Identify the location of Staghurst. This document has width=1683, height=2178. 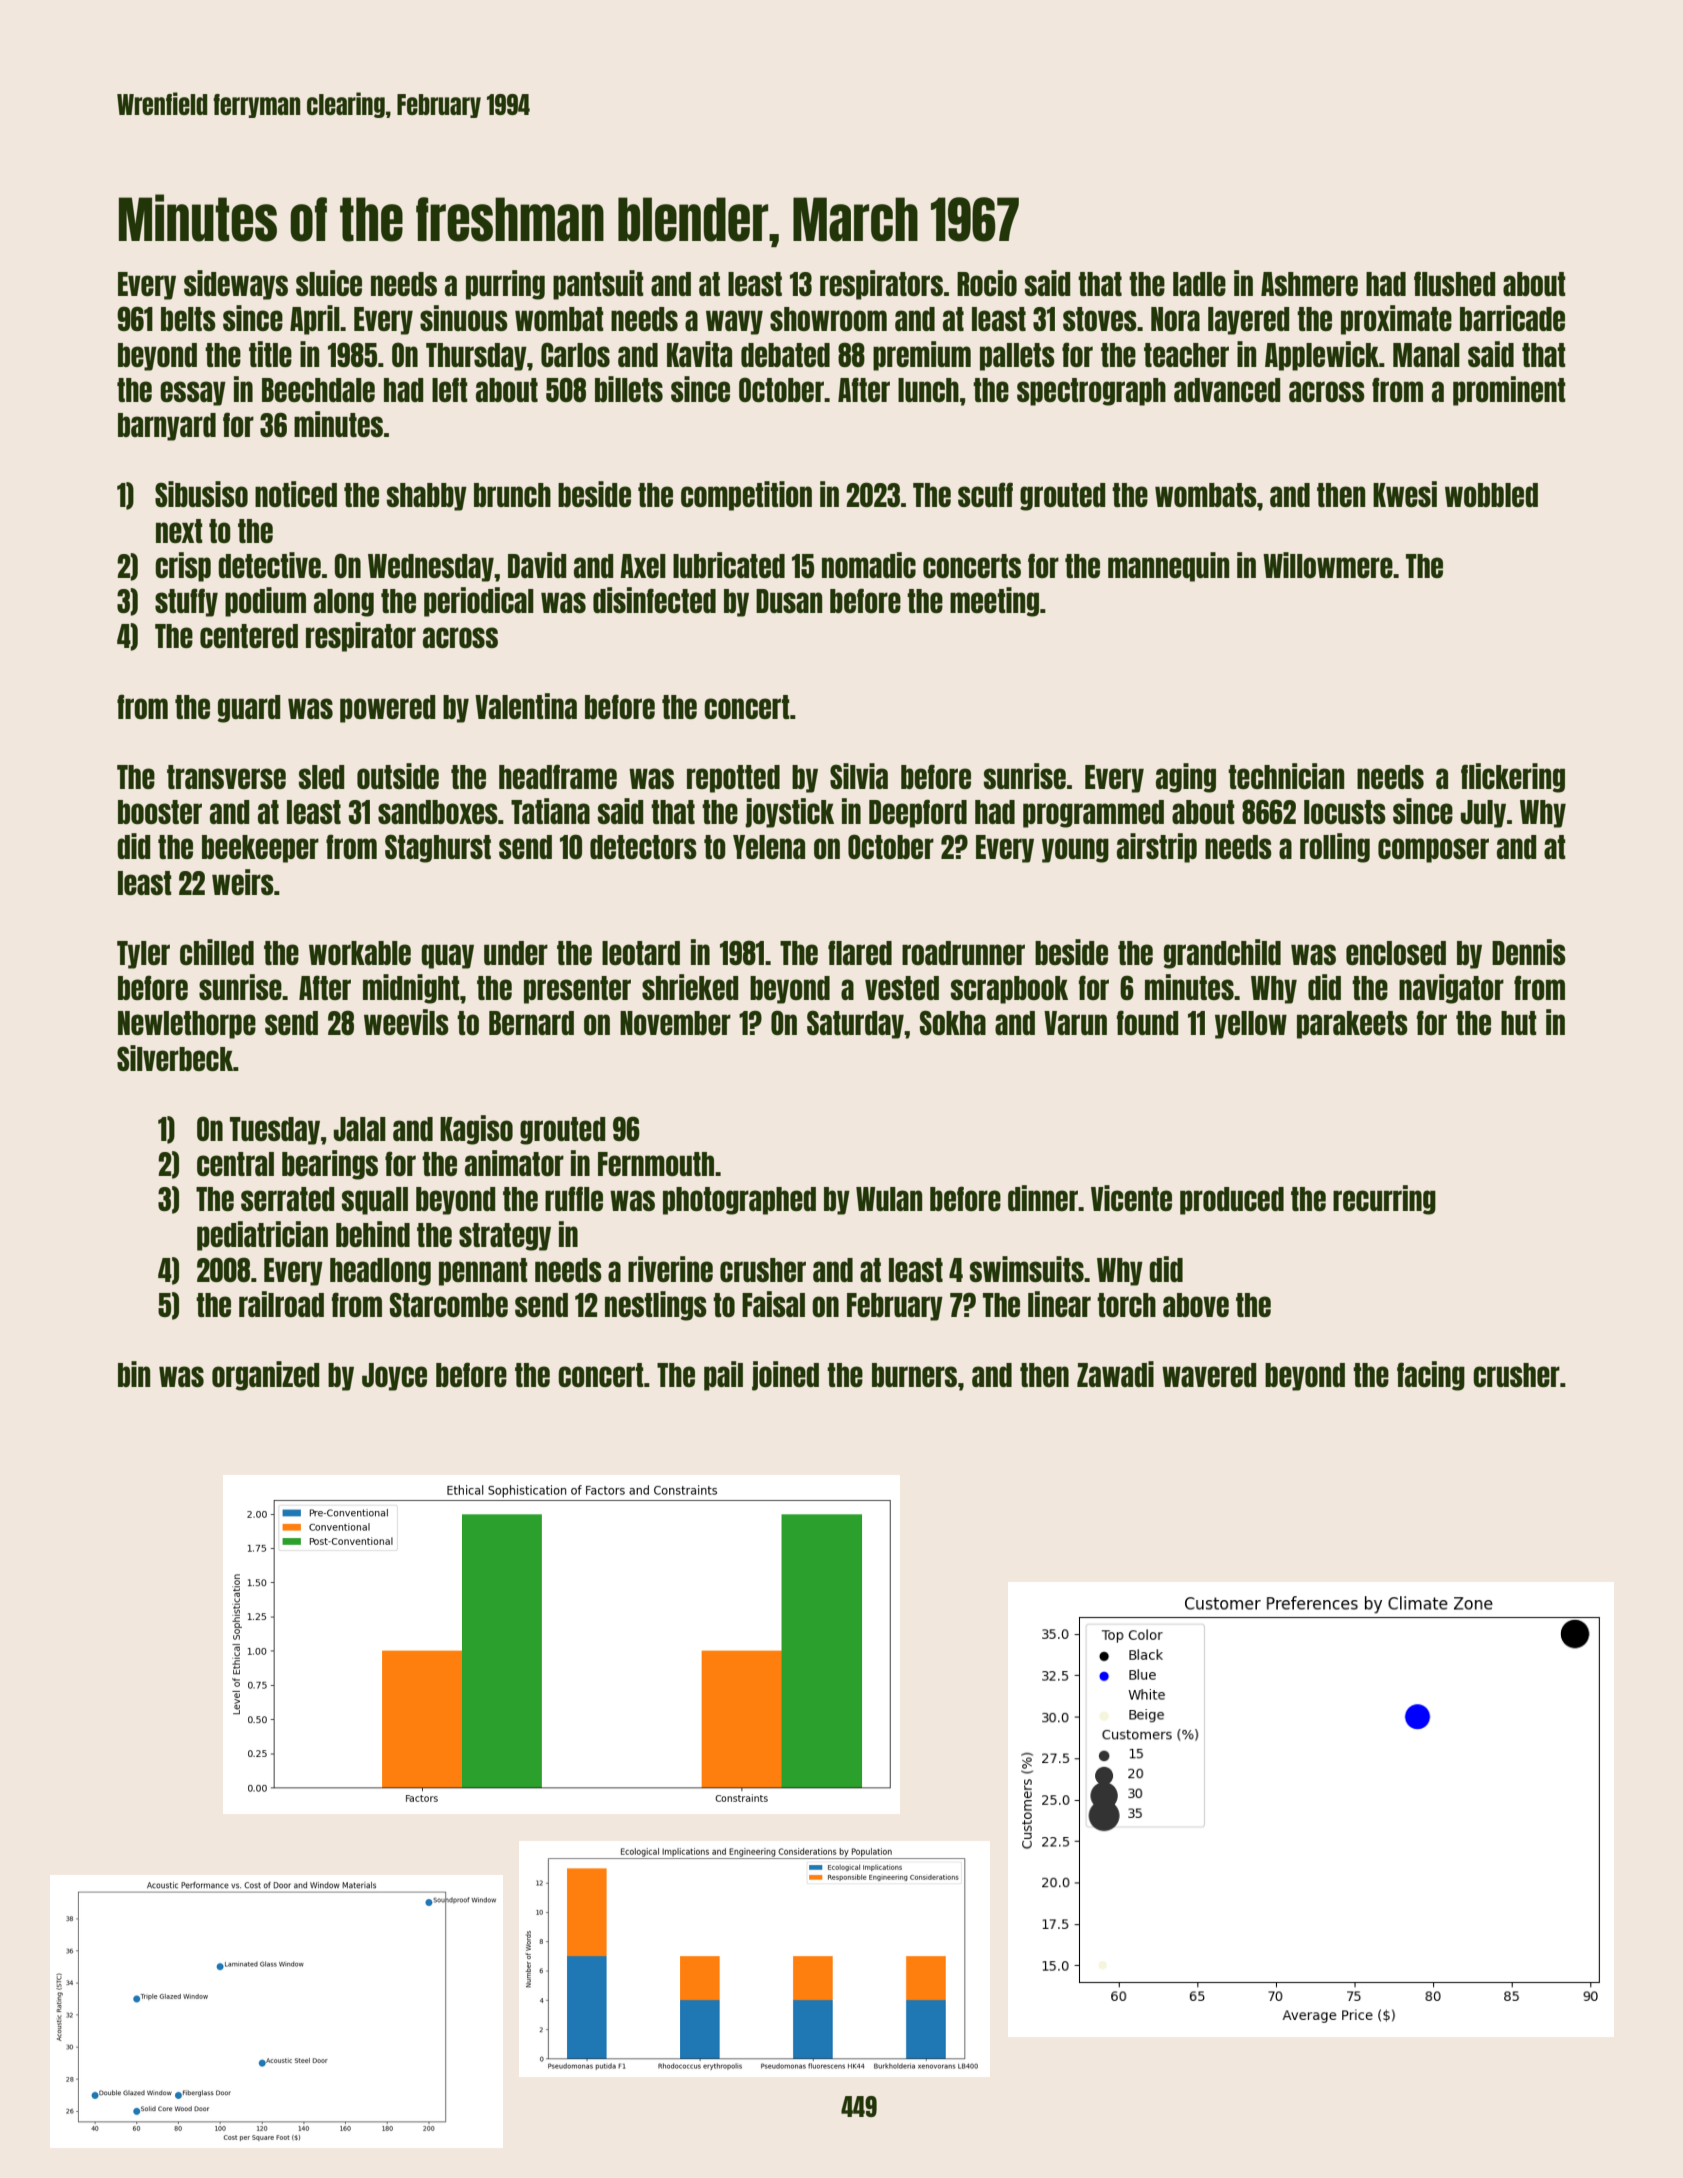
(438, 848).
